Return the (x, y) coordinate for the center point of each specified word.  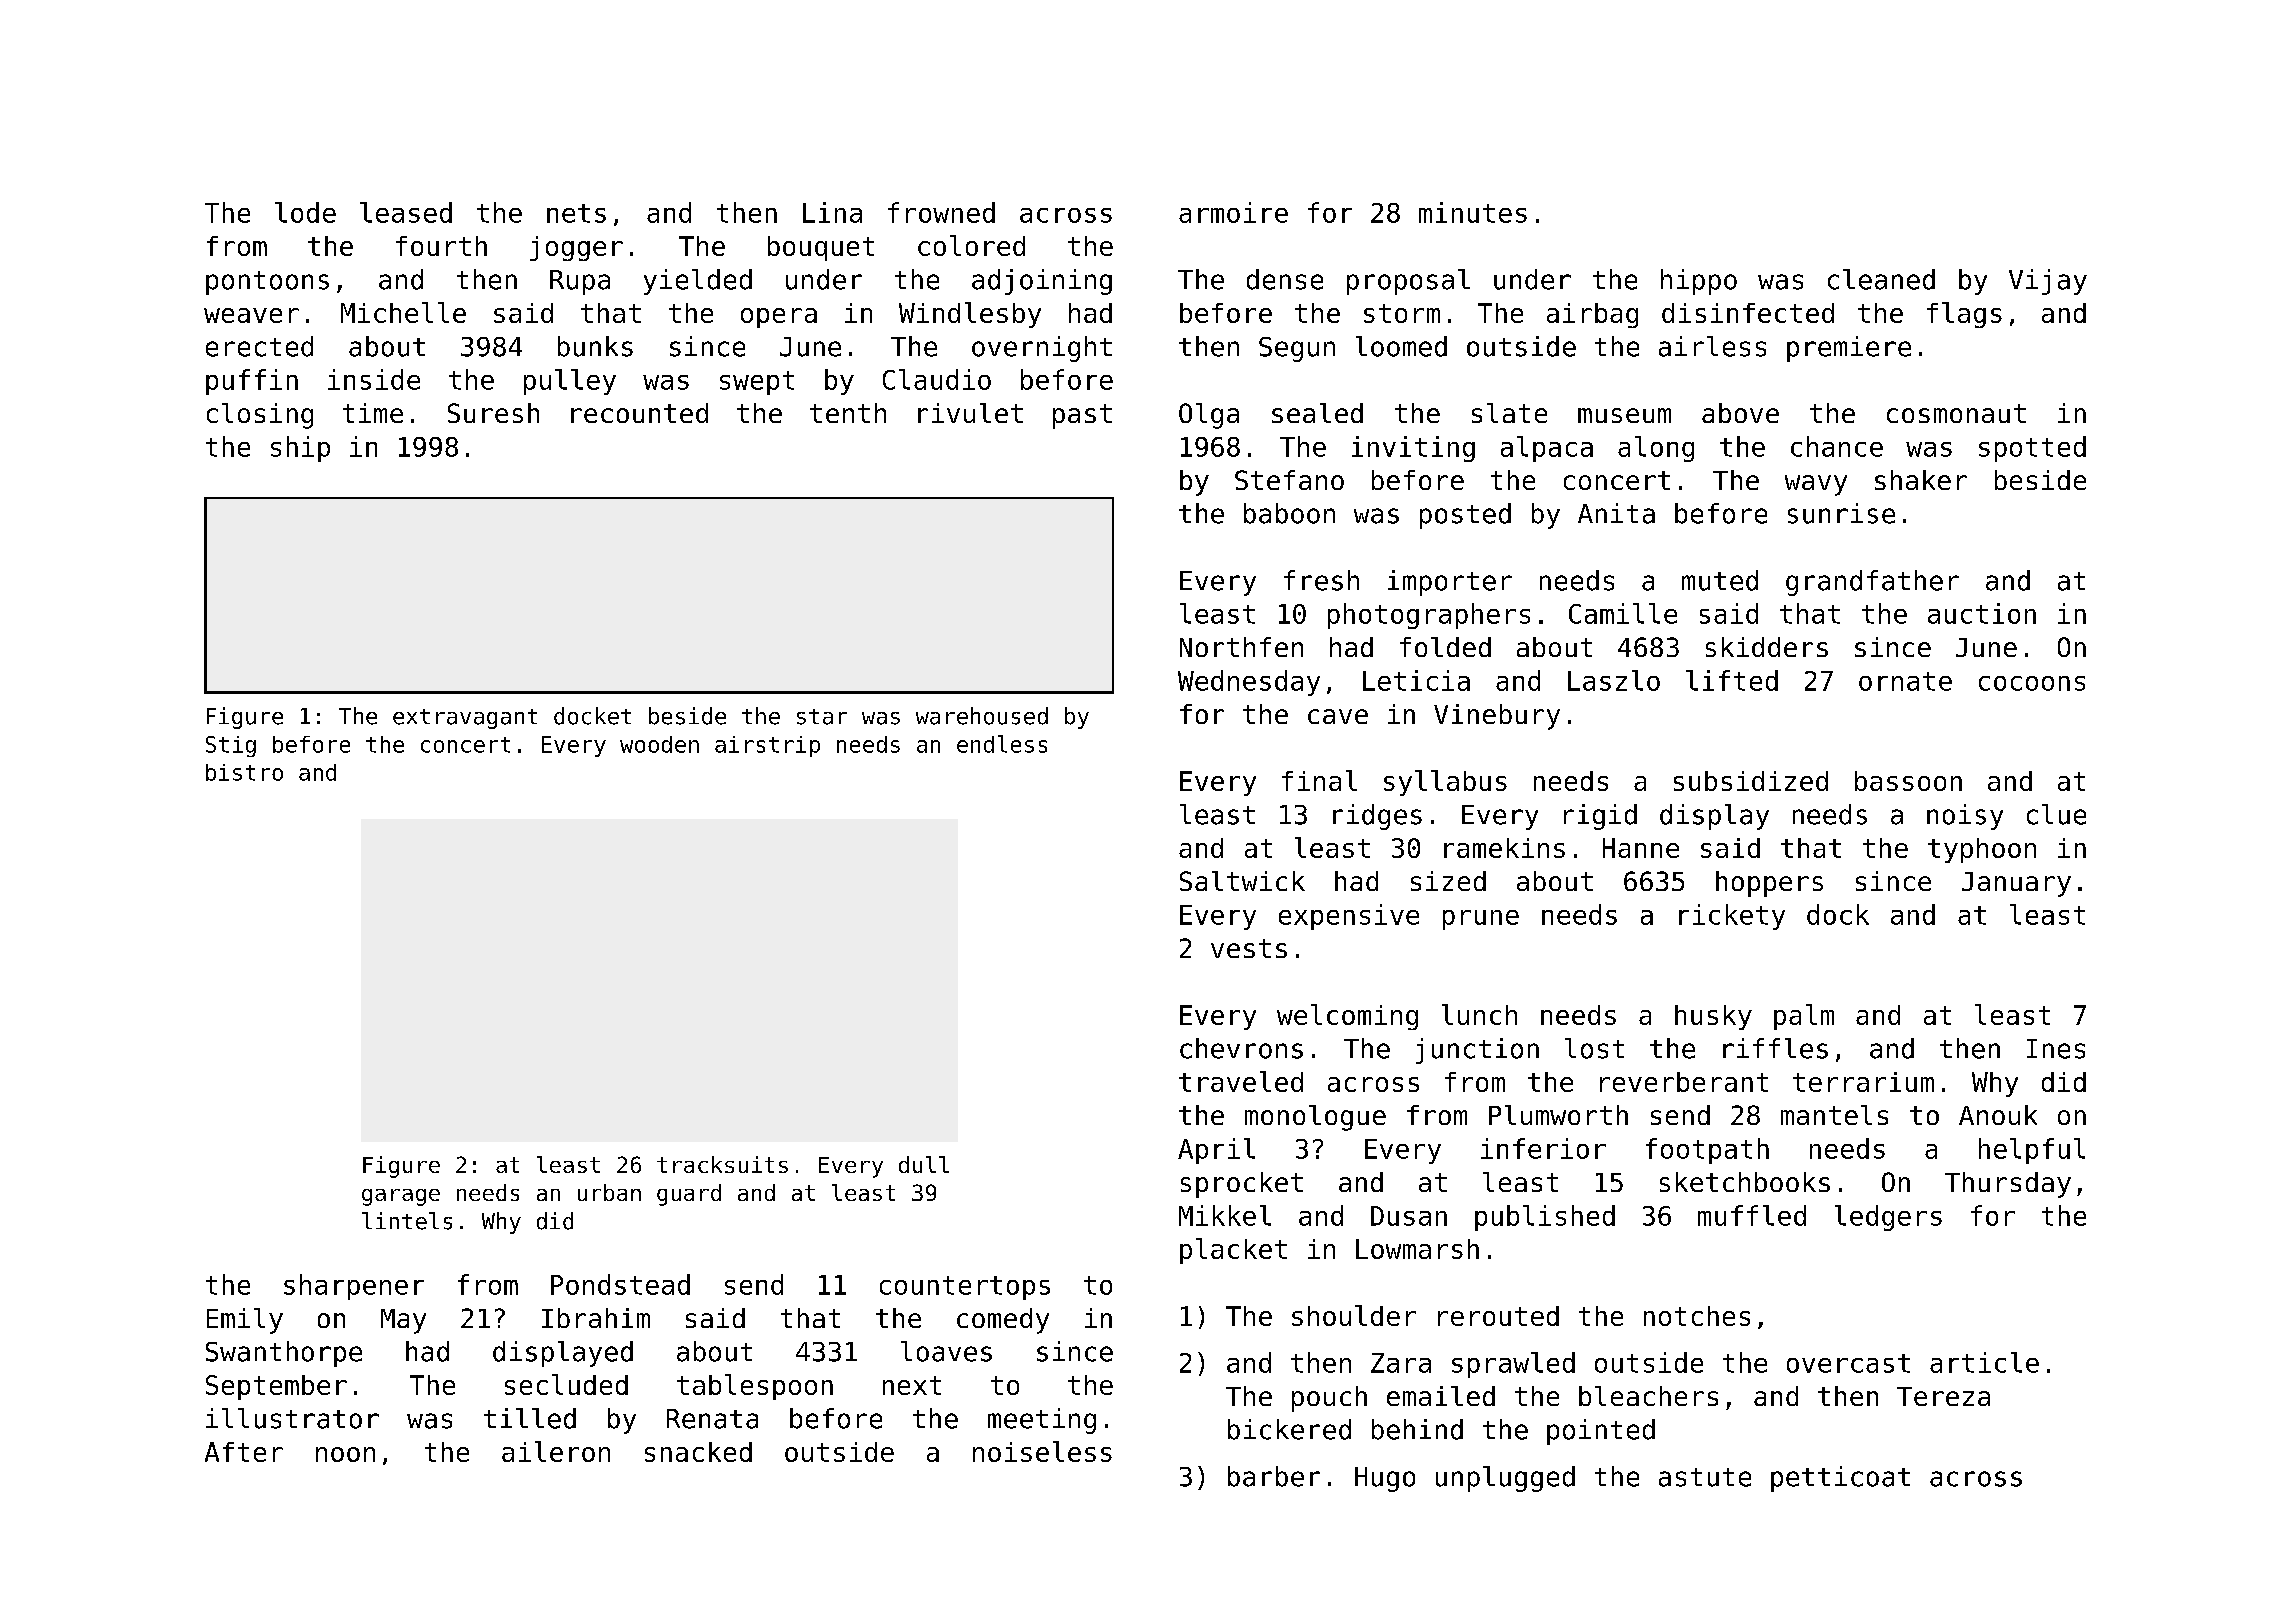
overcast (1848, 1363)
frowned (941, 212)
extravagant (465, 719)
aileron (556, 1451)
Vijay (2048, 282)
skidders (1767, 647)
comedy (1003, 1321)
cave (1338, 716)
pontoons (267, 283)
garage (401, 1197)
